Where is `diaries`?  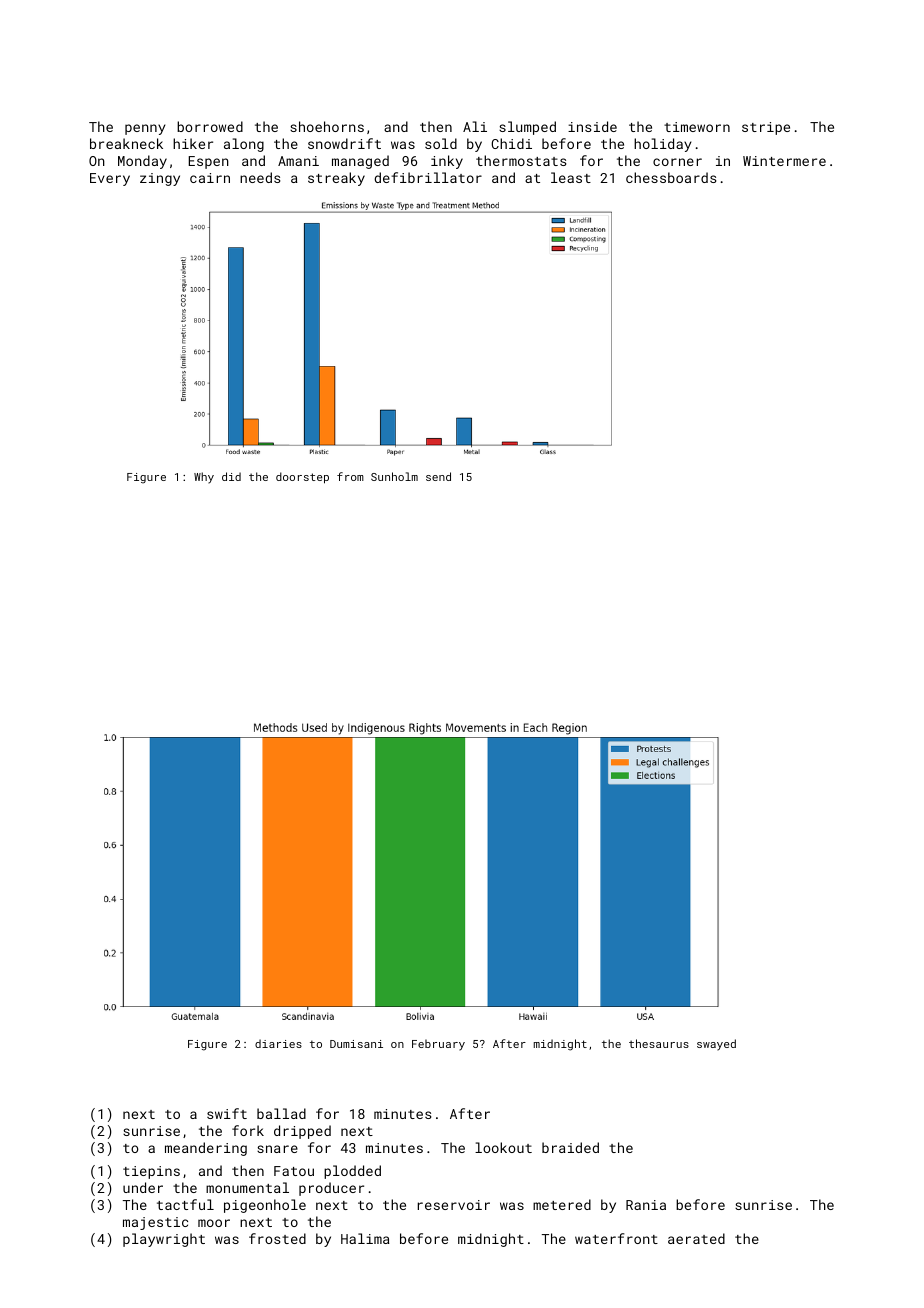
diaries is located at coordinates (278, 1043).
